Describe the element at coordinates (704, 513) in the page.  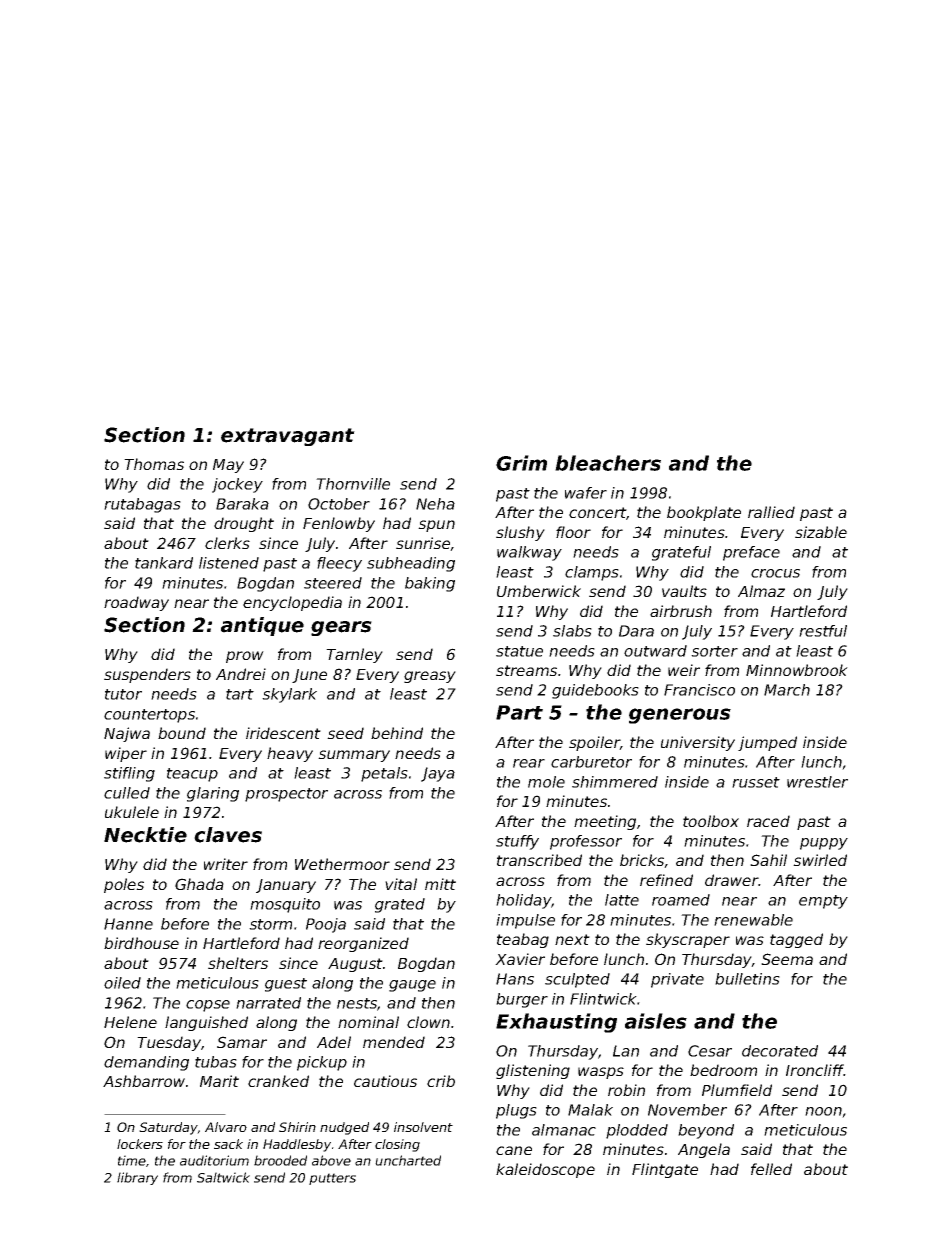
I see `bookplate` at that location.
